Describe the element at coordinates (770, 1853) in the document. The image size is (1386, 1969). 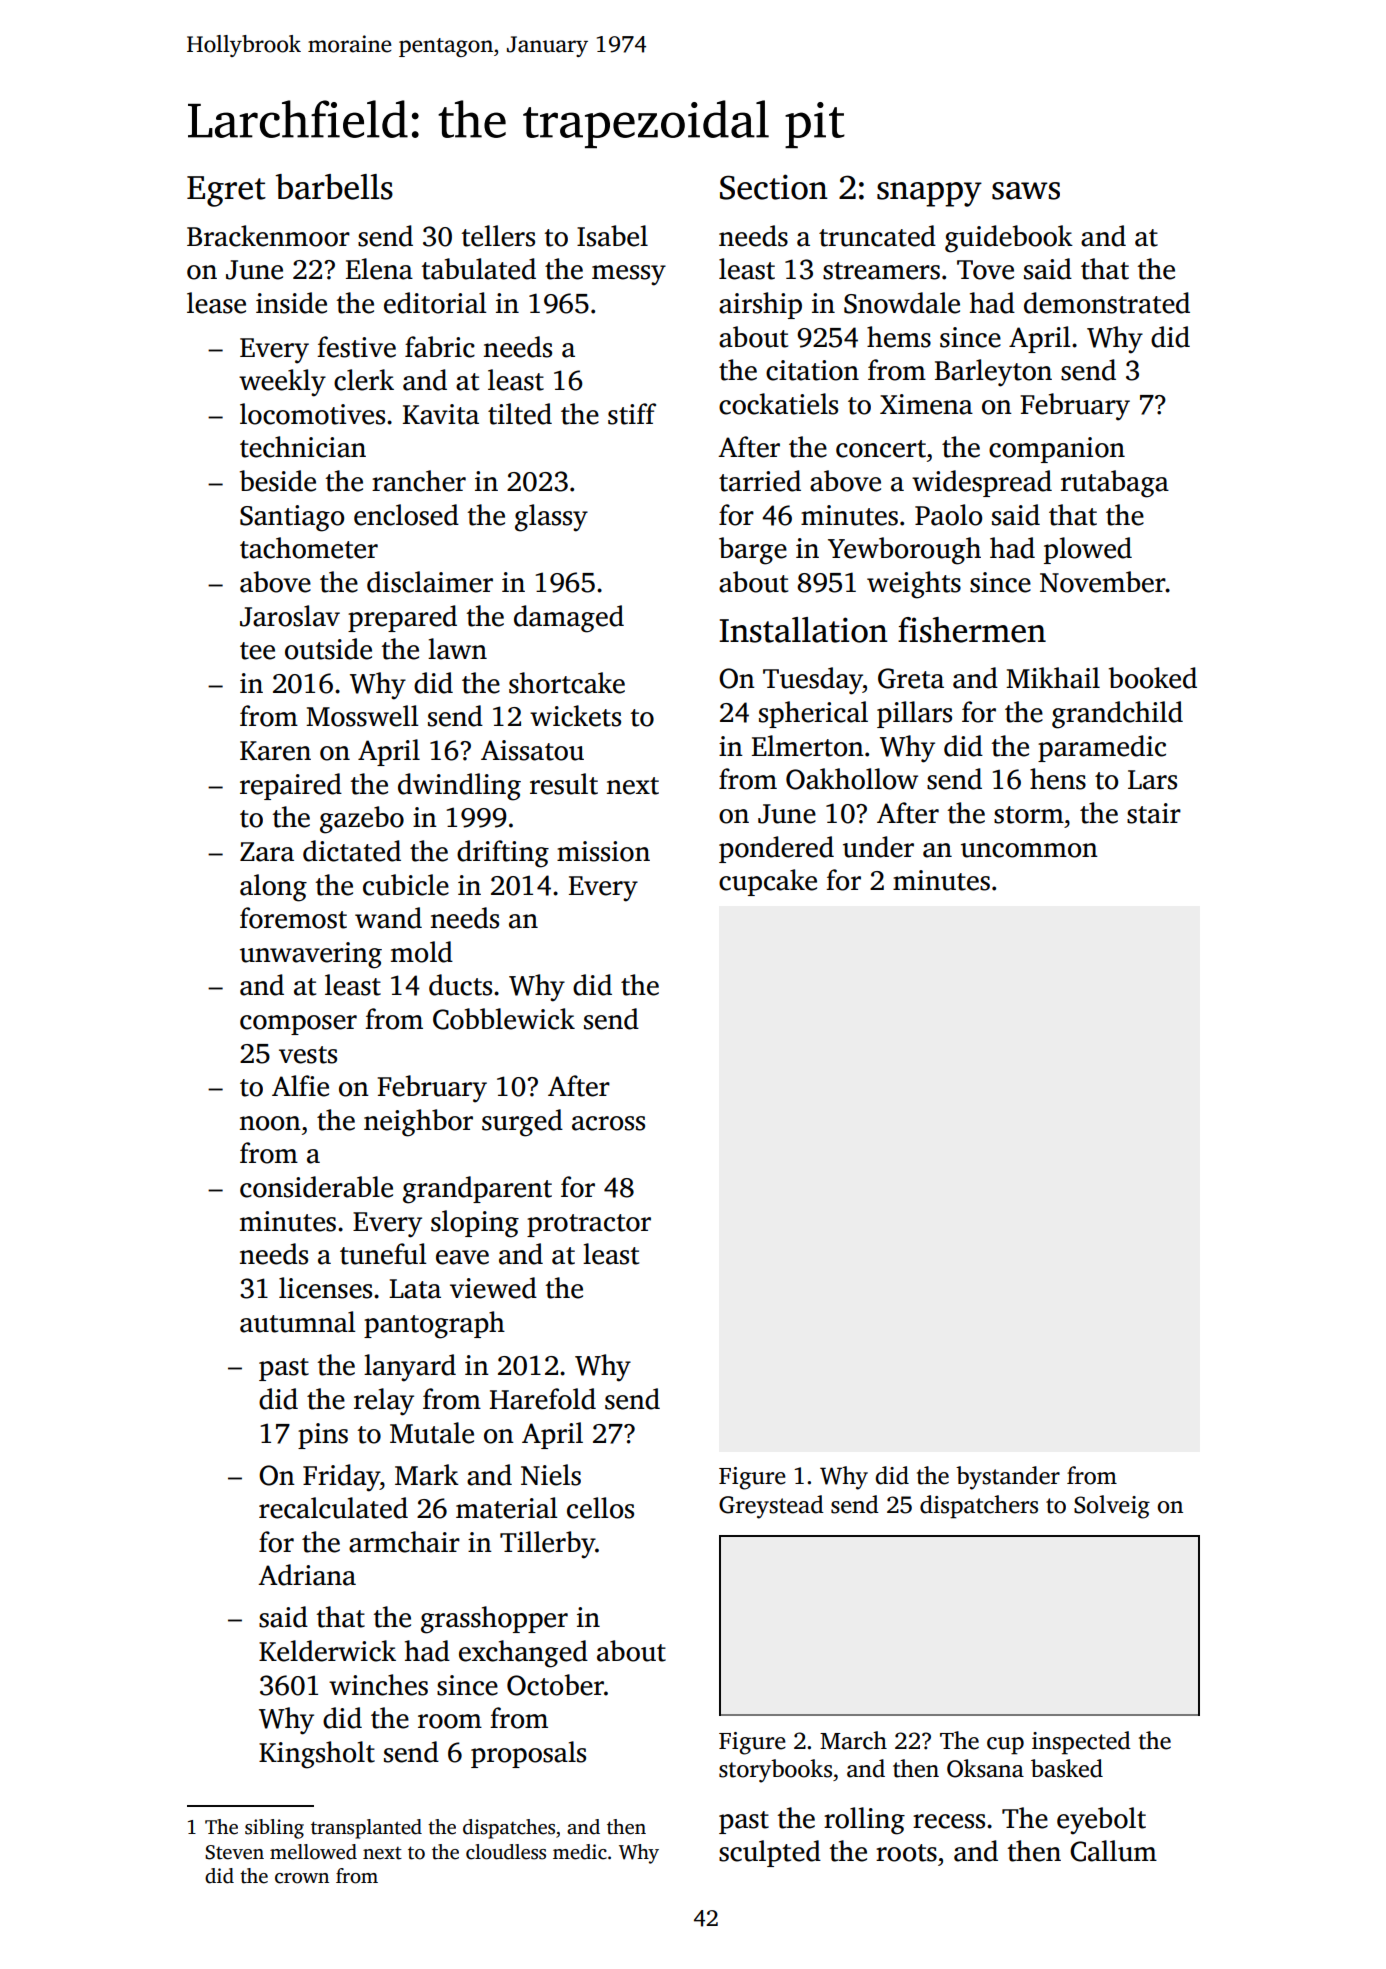
I see `sculpted` at that location.
